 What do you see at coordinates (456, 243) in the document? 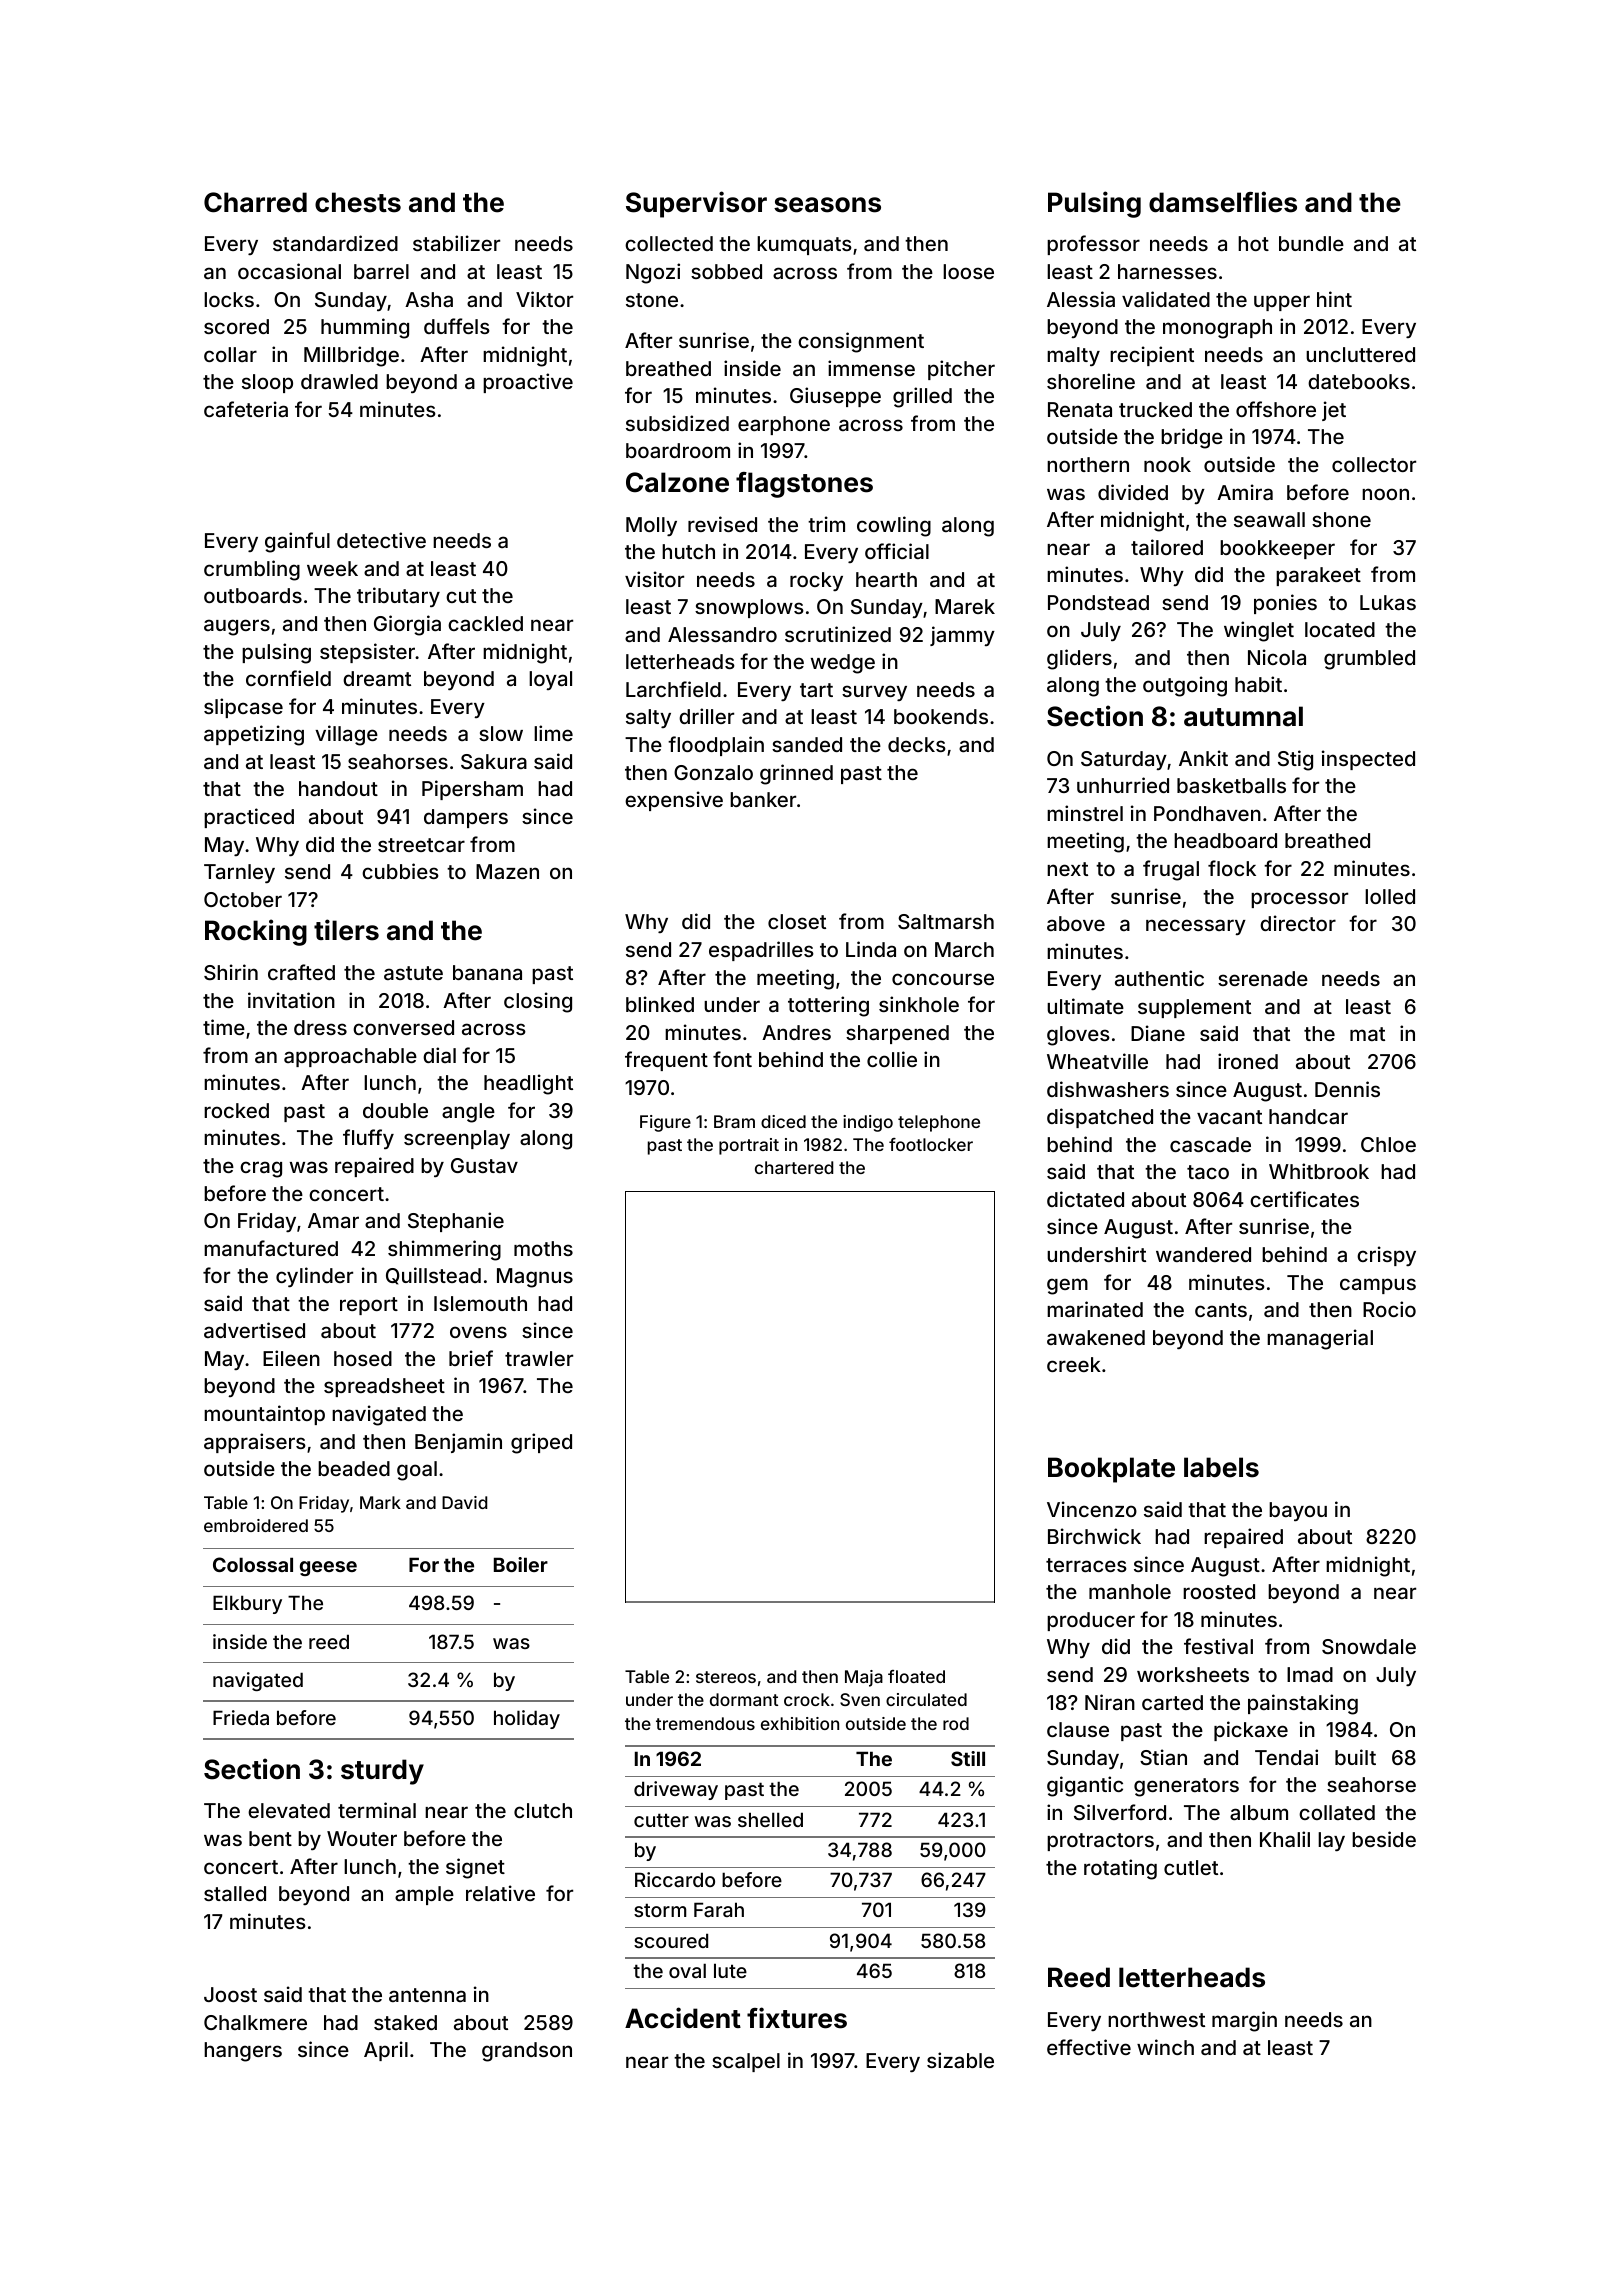
I see `stabilizer` at bounding box center [456, 243].
